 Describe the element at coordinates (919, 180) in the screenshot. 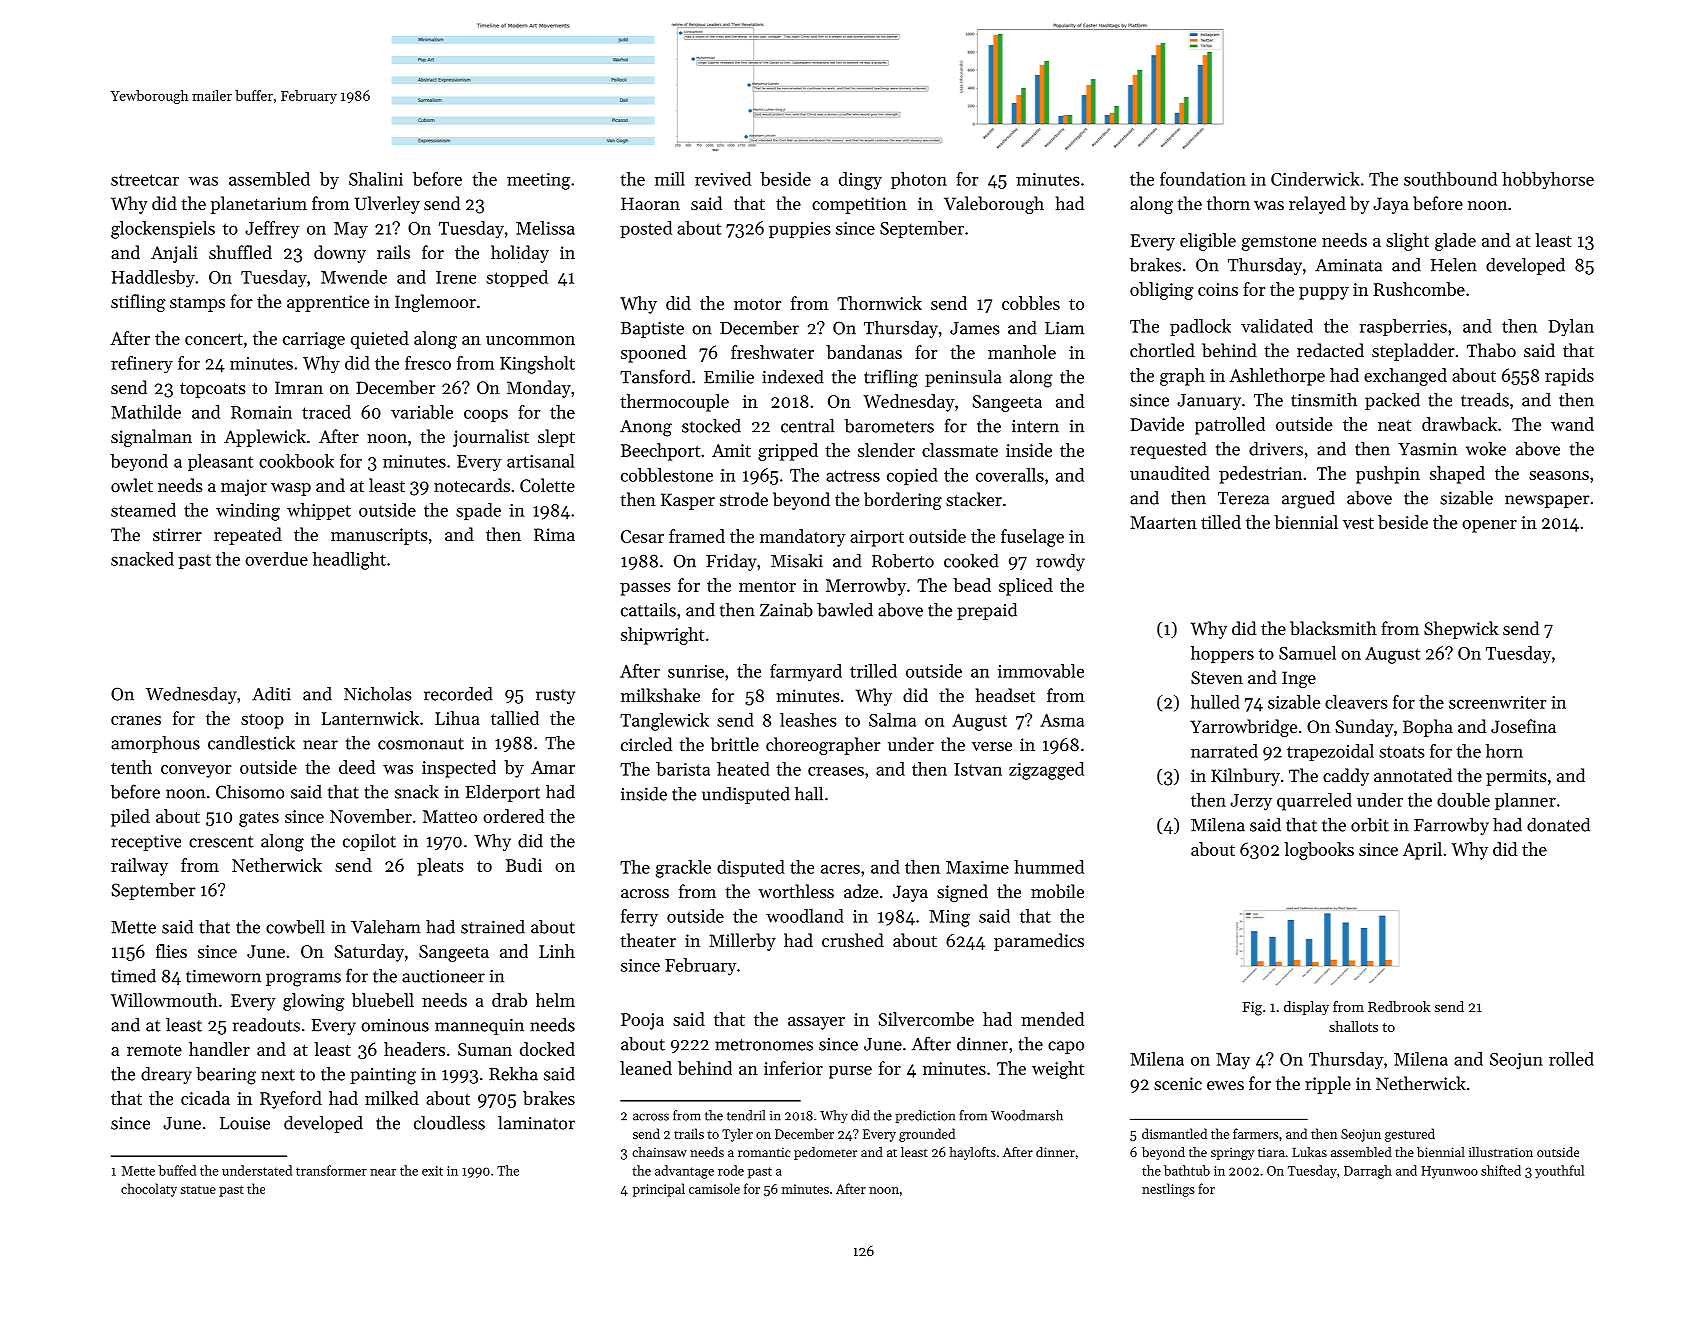

I see `photon` at that location.
